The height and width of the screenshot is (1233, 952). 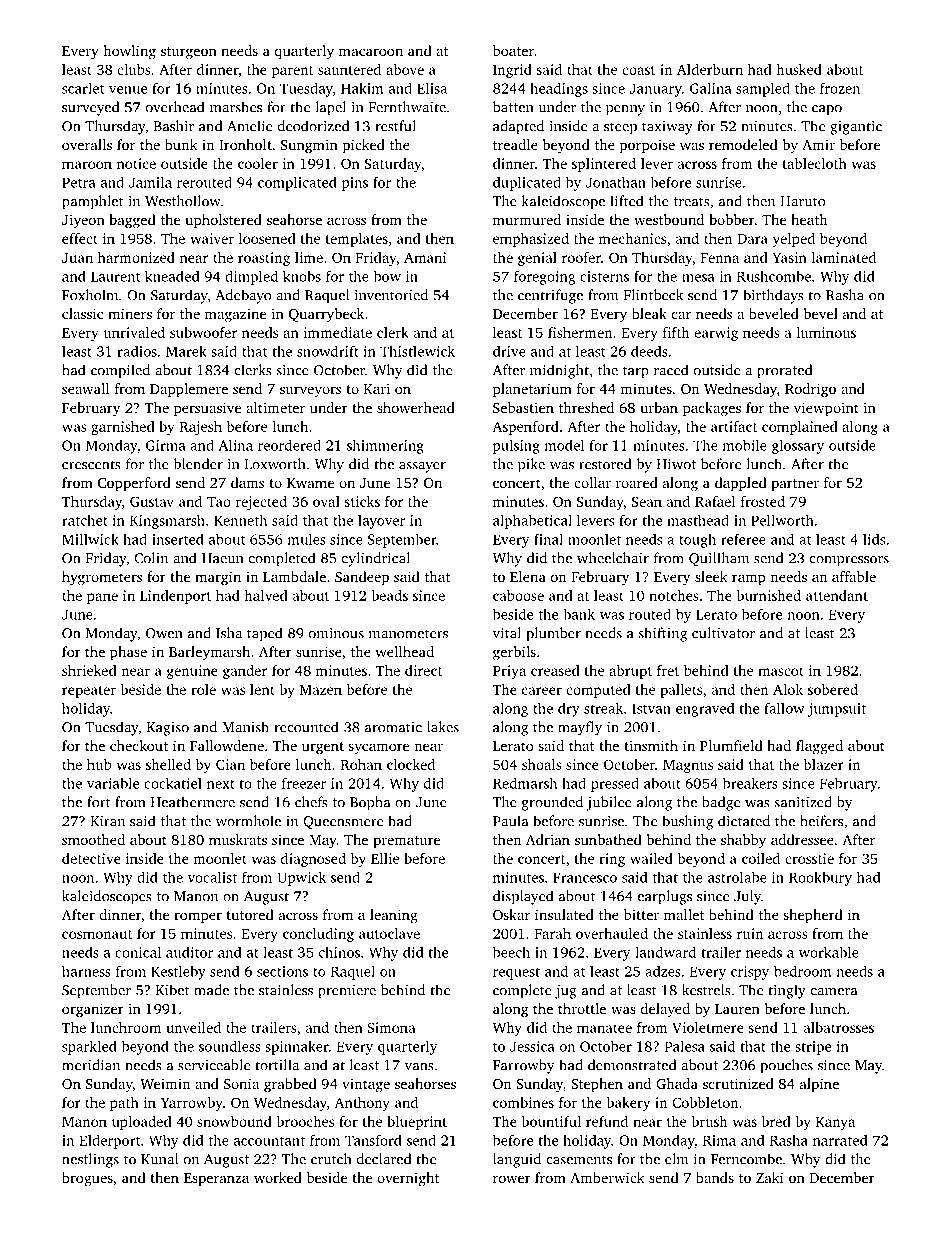 What do you see at coordinates (649, 351) in the screenshot?
I see `deeds` at bounding box center [649, 351].
